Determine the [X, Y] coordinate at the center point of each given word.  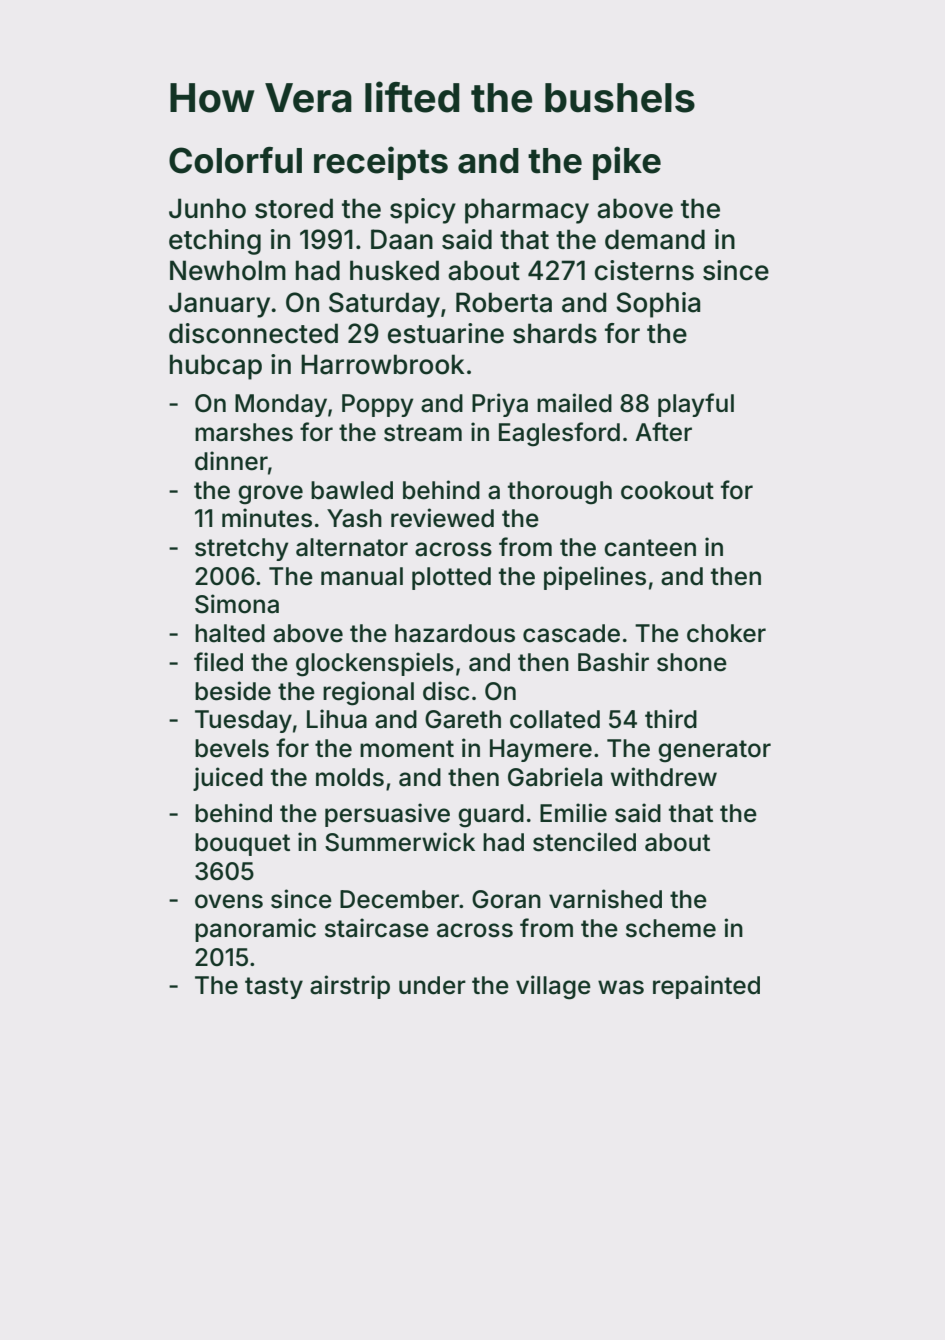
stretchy [242, 549]
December [399, 899]
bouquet [242, 844]
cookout [667, 490]
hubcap [216, 367]
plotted [451, 578]
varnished [605, 899]
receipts [381, 163]
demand [655, 239]
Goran [506, 899]
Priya [500, 405]
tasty [274, 988]
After [663, 432]
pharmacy [527, 211]
